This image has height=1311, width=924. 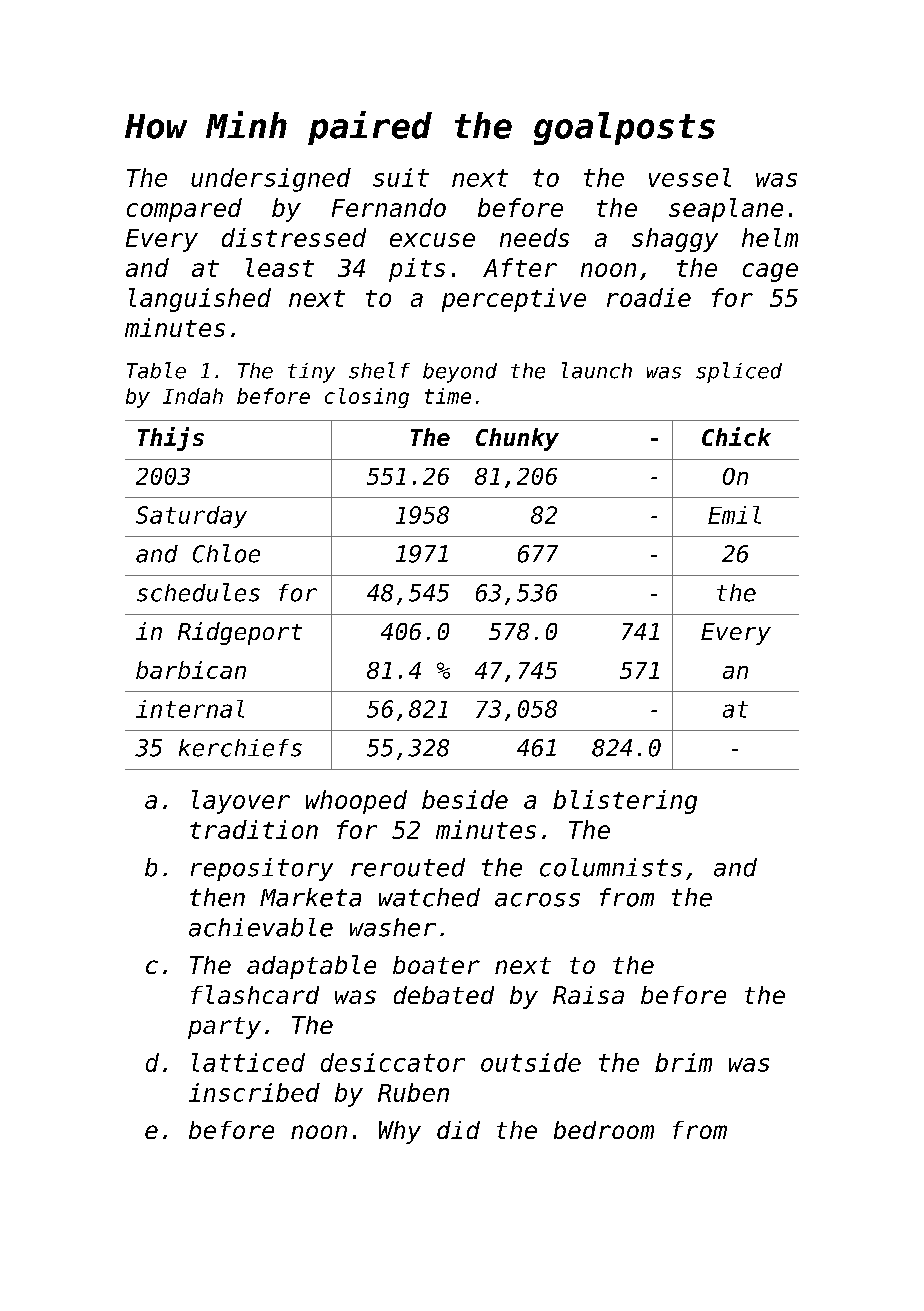 What do you see at coordinates (190, 709) in the image?
I see `internal` at bounding box center [190, 709].
